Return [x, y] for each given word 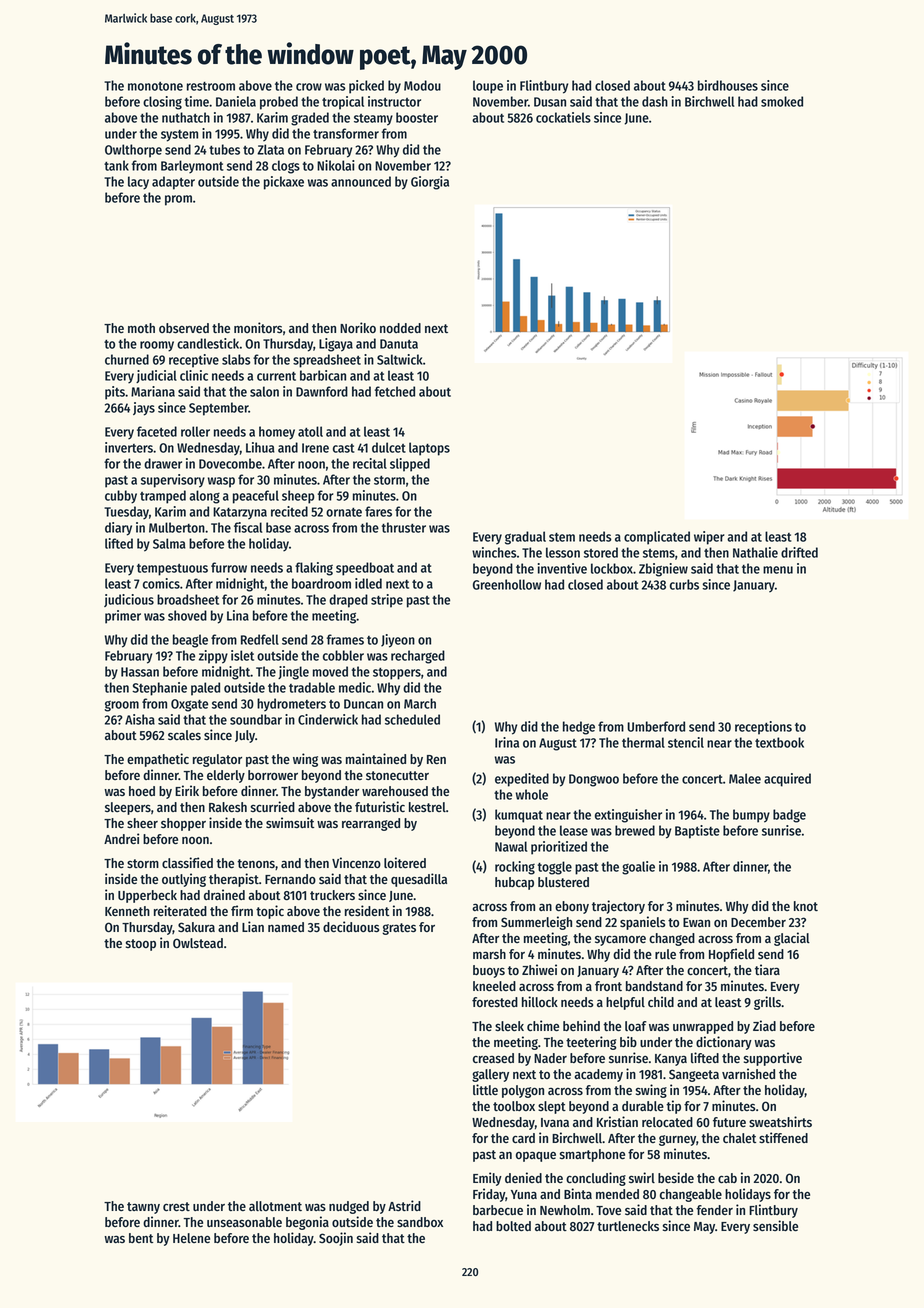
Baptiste [697, 832]
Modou [422, 85]
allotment [275, 1206]
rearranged [371, 824]
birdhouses [728, 85]
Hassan [140, 672]
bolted [513, 1226]
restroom [211, 86]
